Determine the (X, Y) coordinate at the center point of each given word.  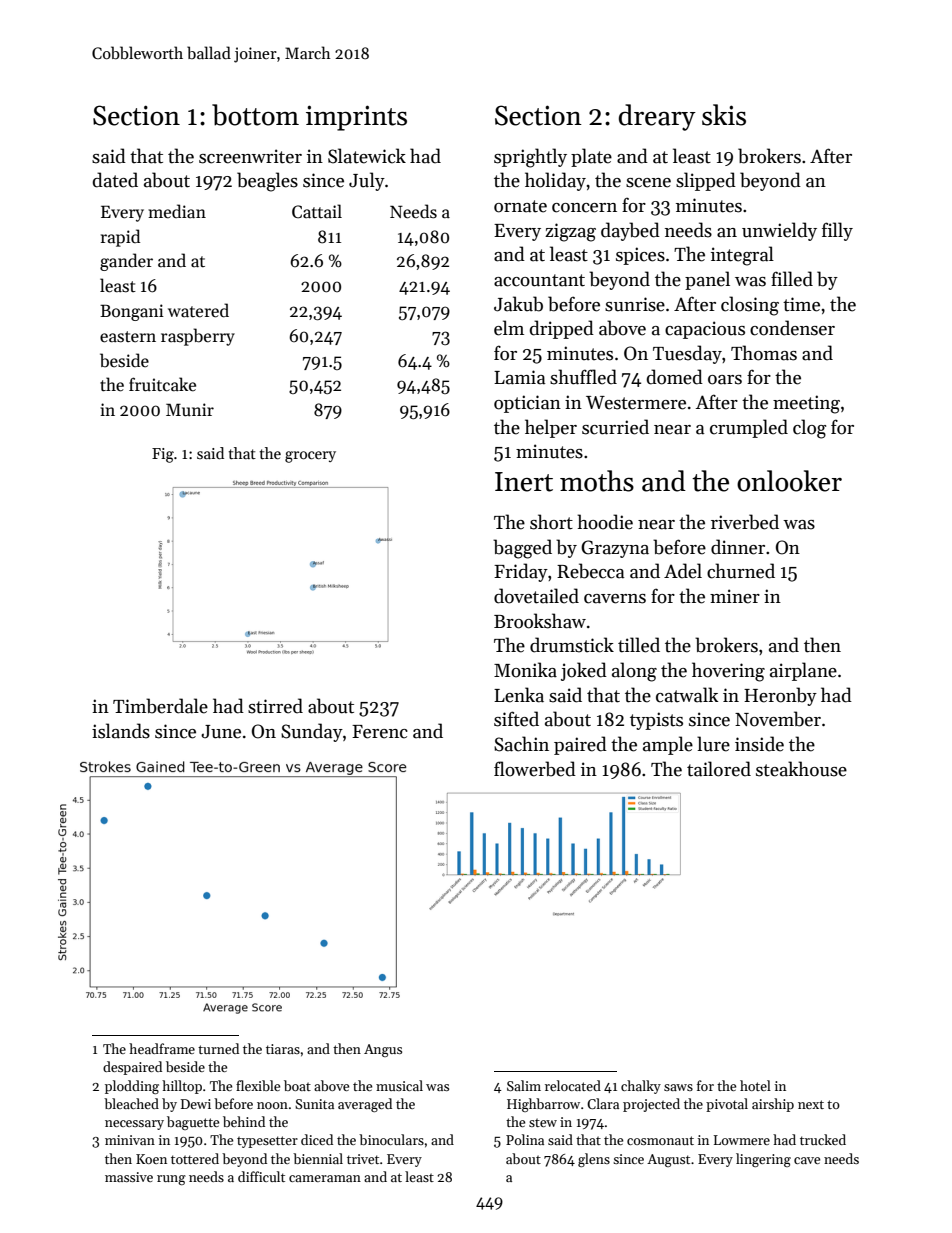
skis (724, 115)
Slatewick (367, 156)
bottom (255, 115)
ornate (520, 206)
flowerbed (535, 769)
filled (792, 279)
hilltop (182, 1087)
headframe (162, 1048)
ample (668, 745)
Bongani (132, 312)
